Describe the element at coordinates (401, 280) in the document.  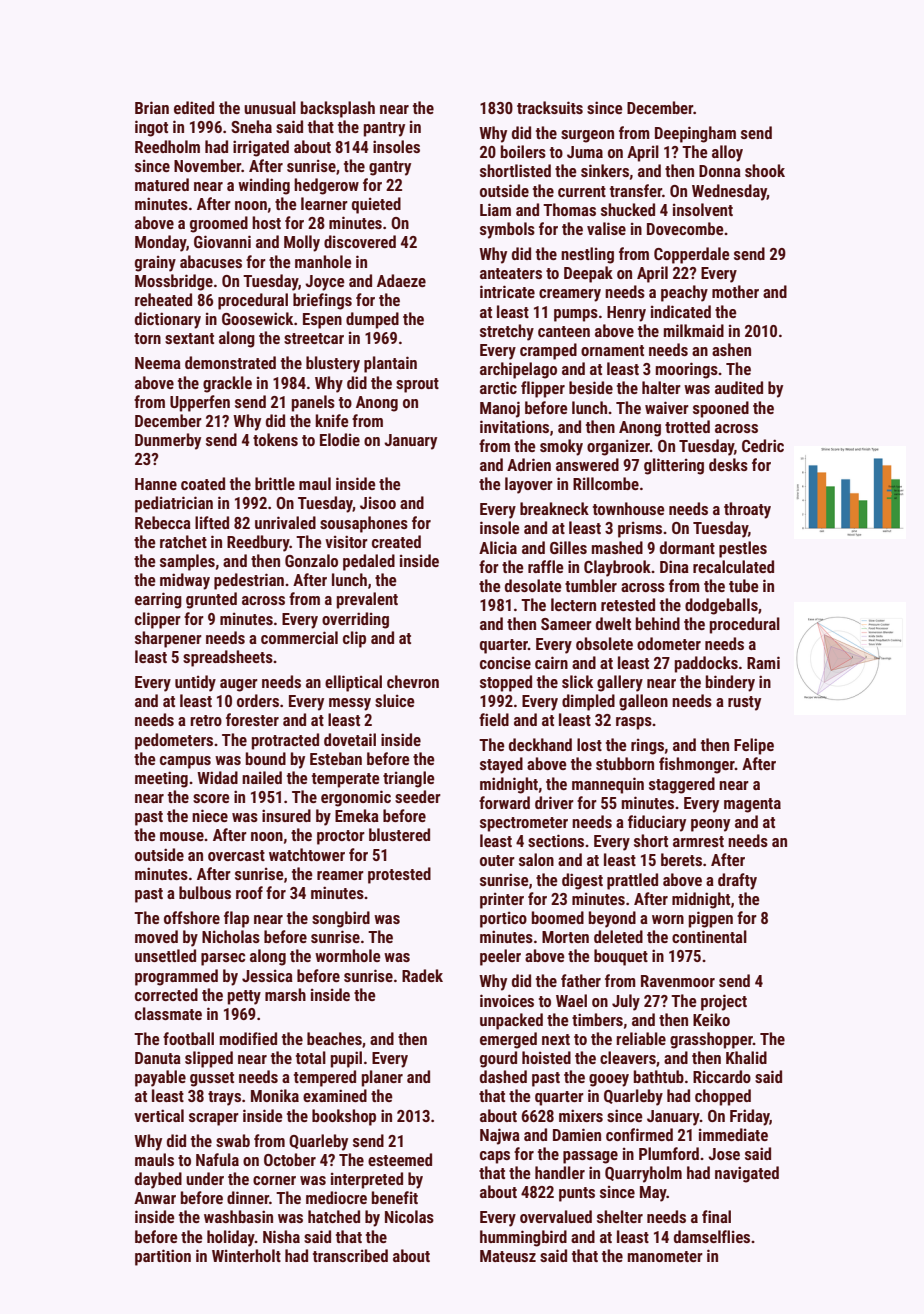
I see `Adaeze` at that location.
